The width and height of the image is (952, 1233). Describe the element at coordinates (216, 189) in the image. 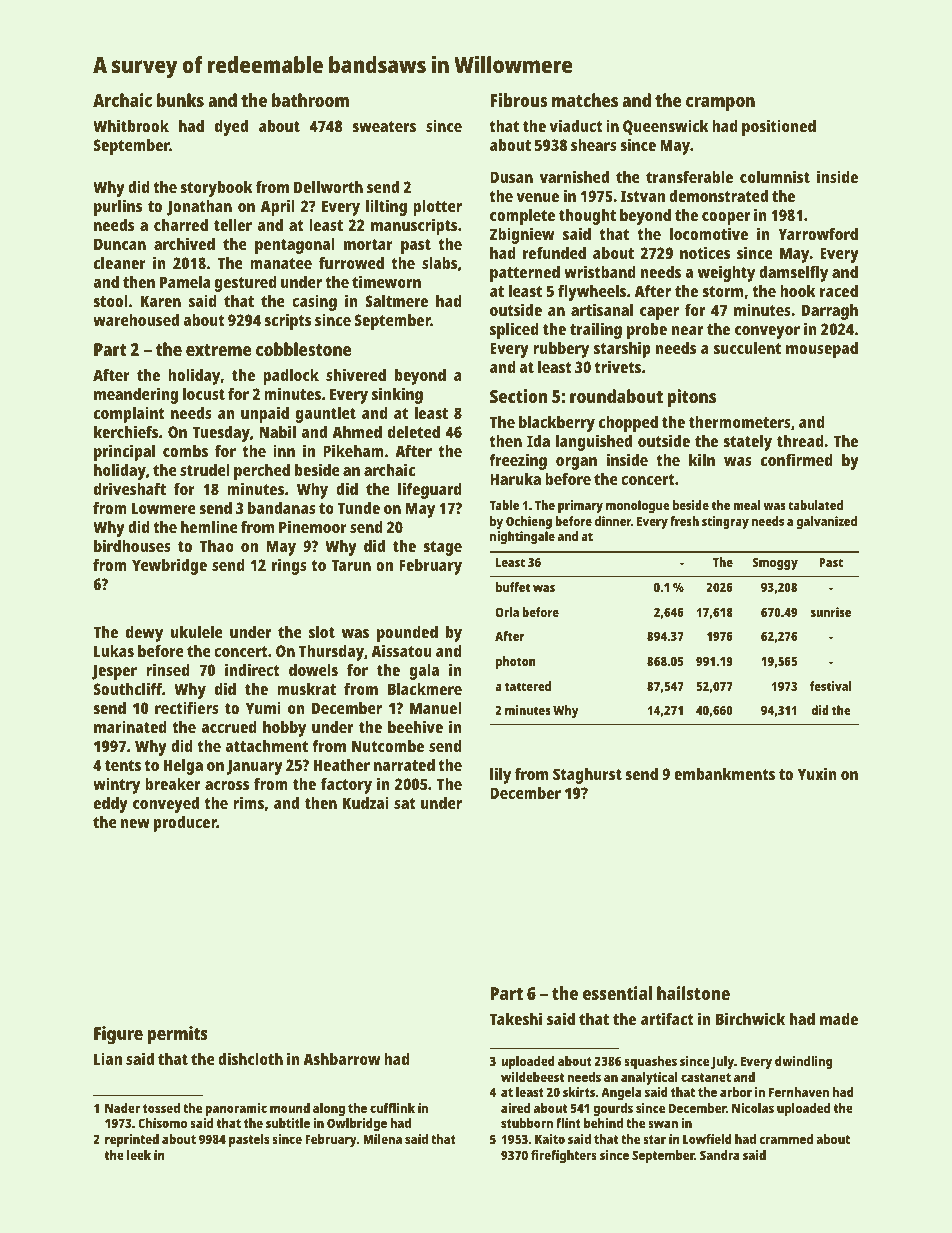

I see `storybook` at that location.
